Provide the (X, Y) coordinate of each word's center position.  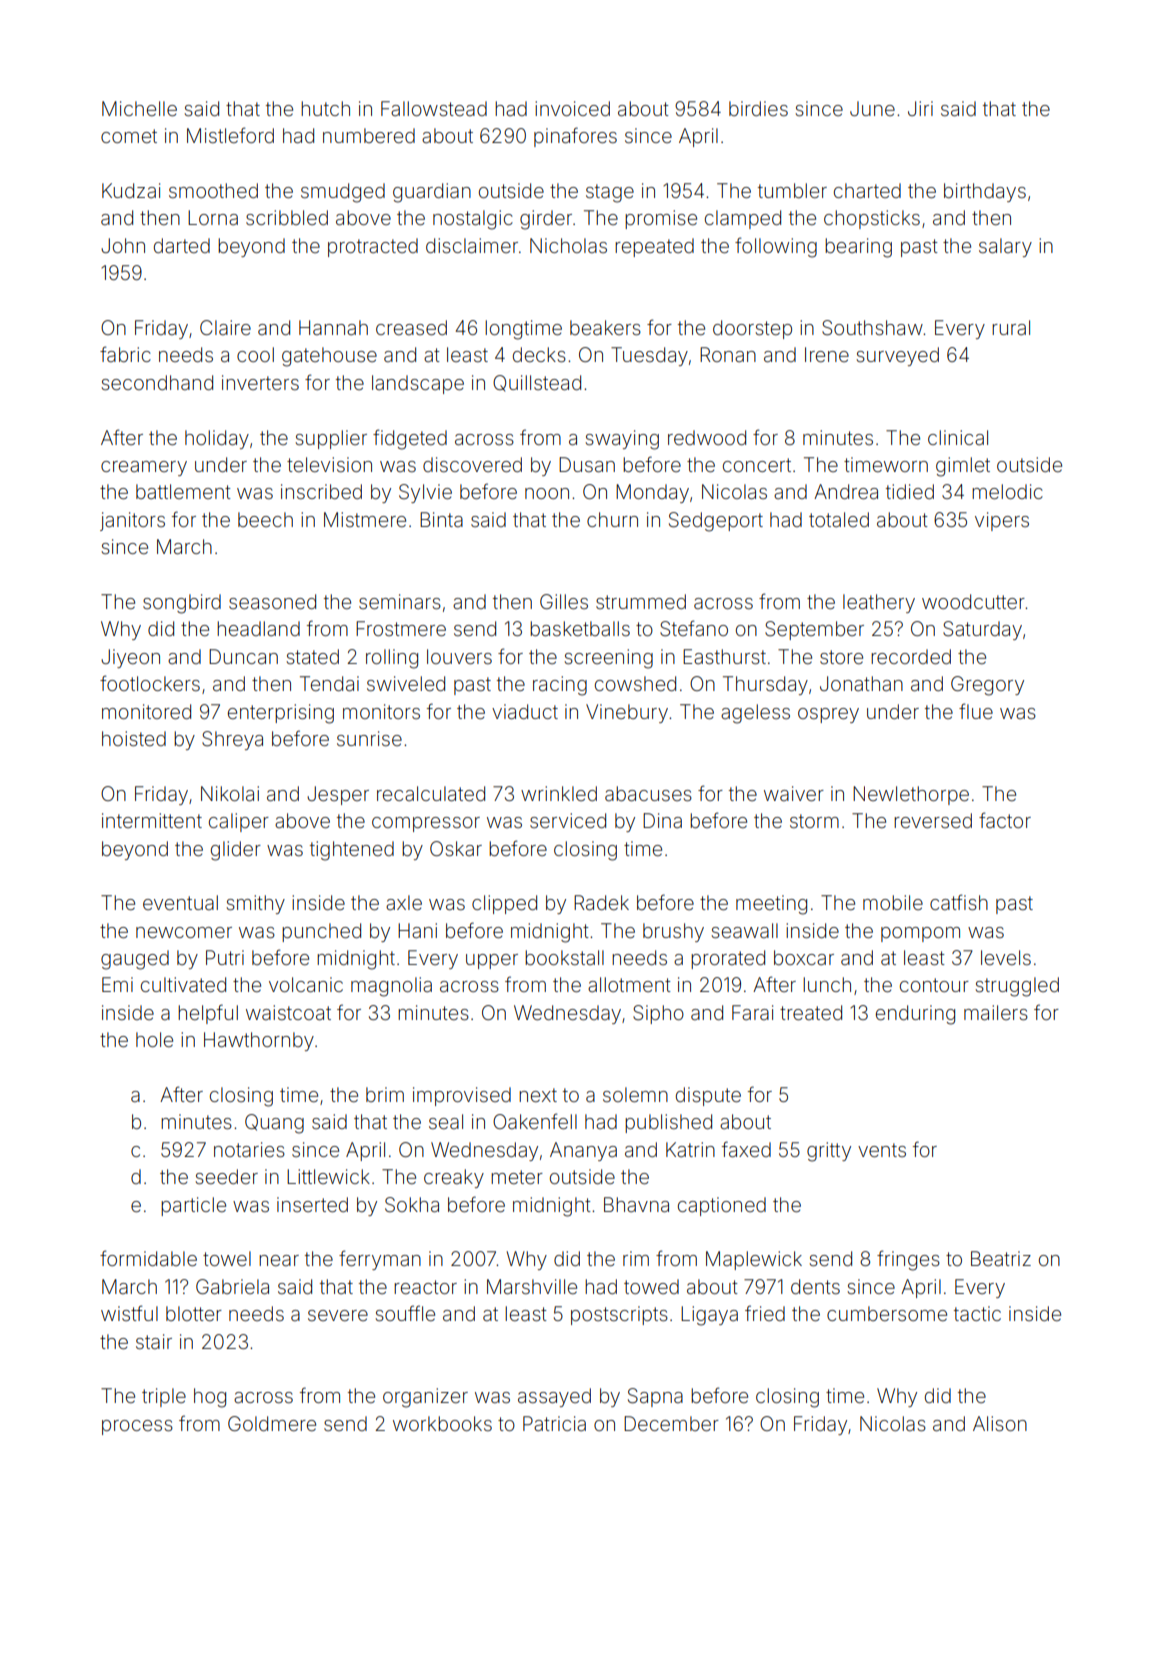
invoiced (572, 108)
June (872, 108)
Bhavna (636, 1204)
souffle (405, 1313)
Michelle (139, 108)
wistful (129, 1313)
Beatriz (1001, 1258)
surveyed (897, 356)
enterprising (281, 714)
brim (385, 1094)
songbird (182, 604)
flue (976, 711)
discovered (472, 464)
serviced (568, 820)
